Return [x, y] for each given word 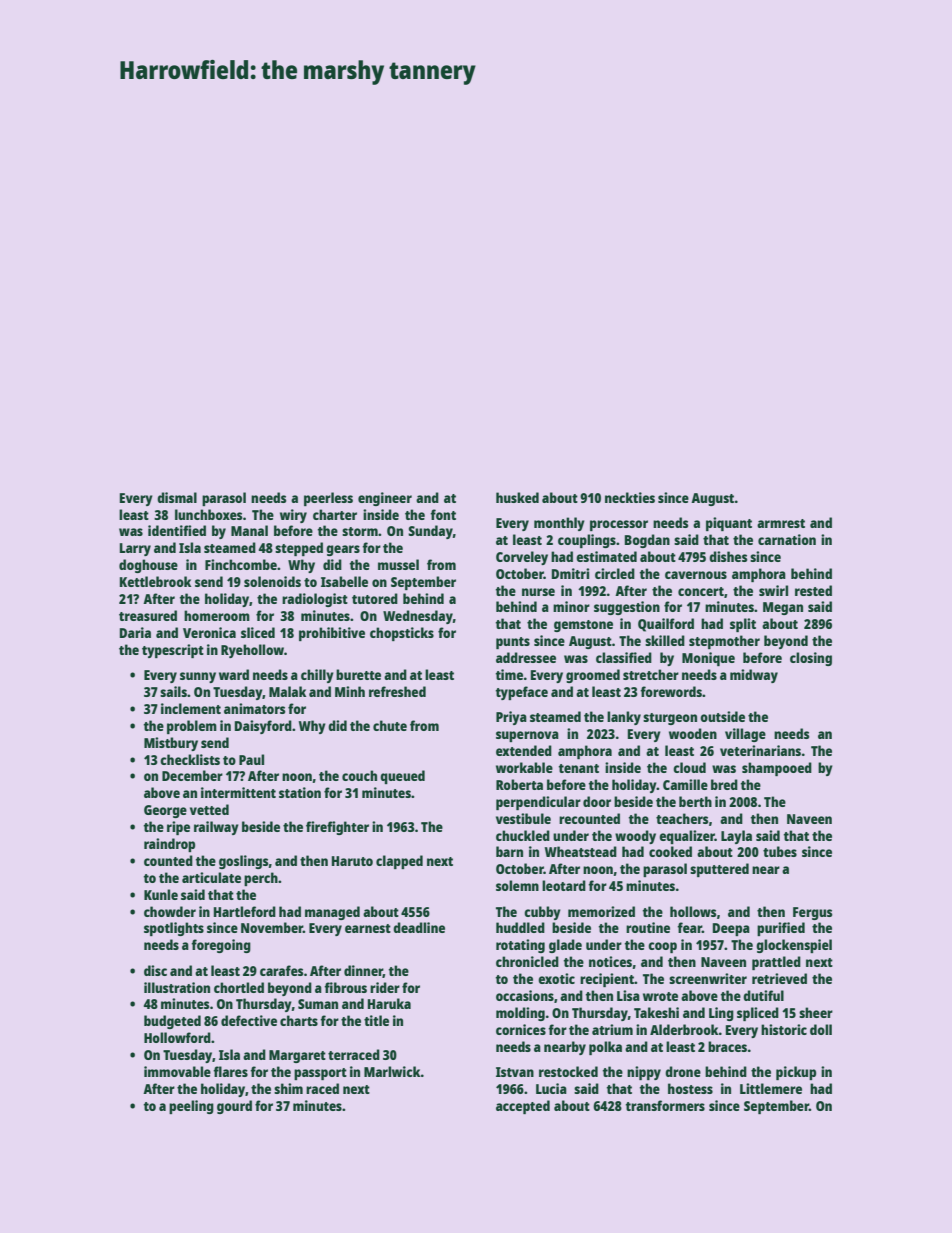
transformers [665, 1105]
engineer [385, 499]
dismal [177, 497]
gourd [234, 1107]
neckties [630, 497]
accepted [523, 1107]
